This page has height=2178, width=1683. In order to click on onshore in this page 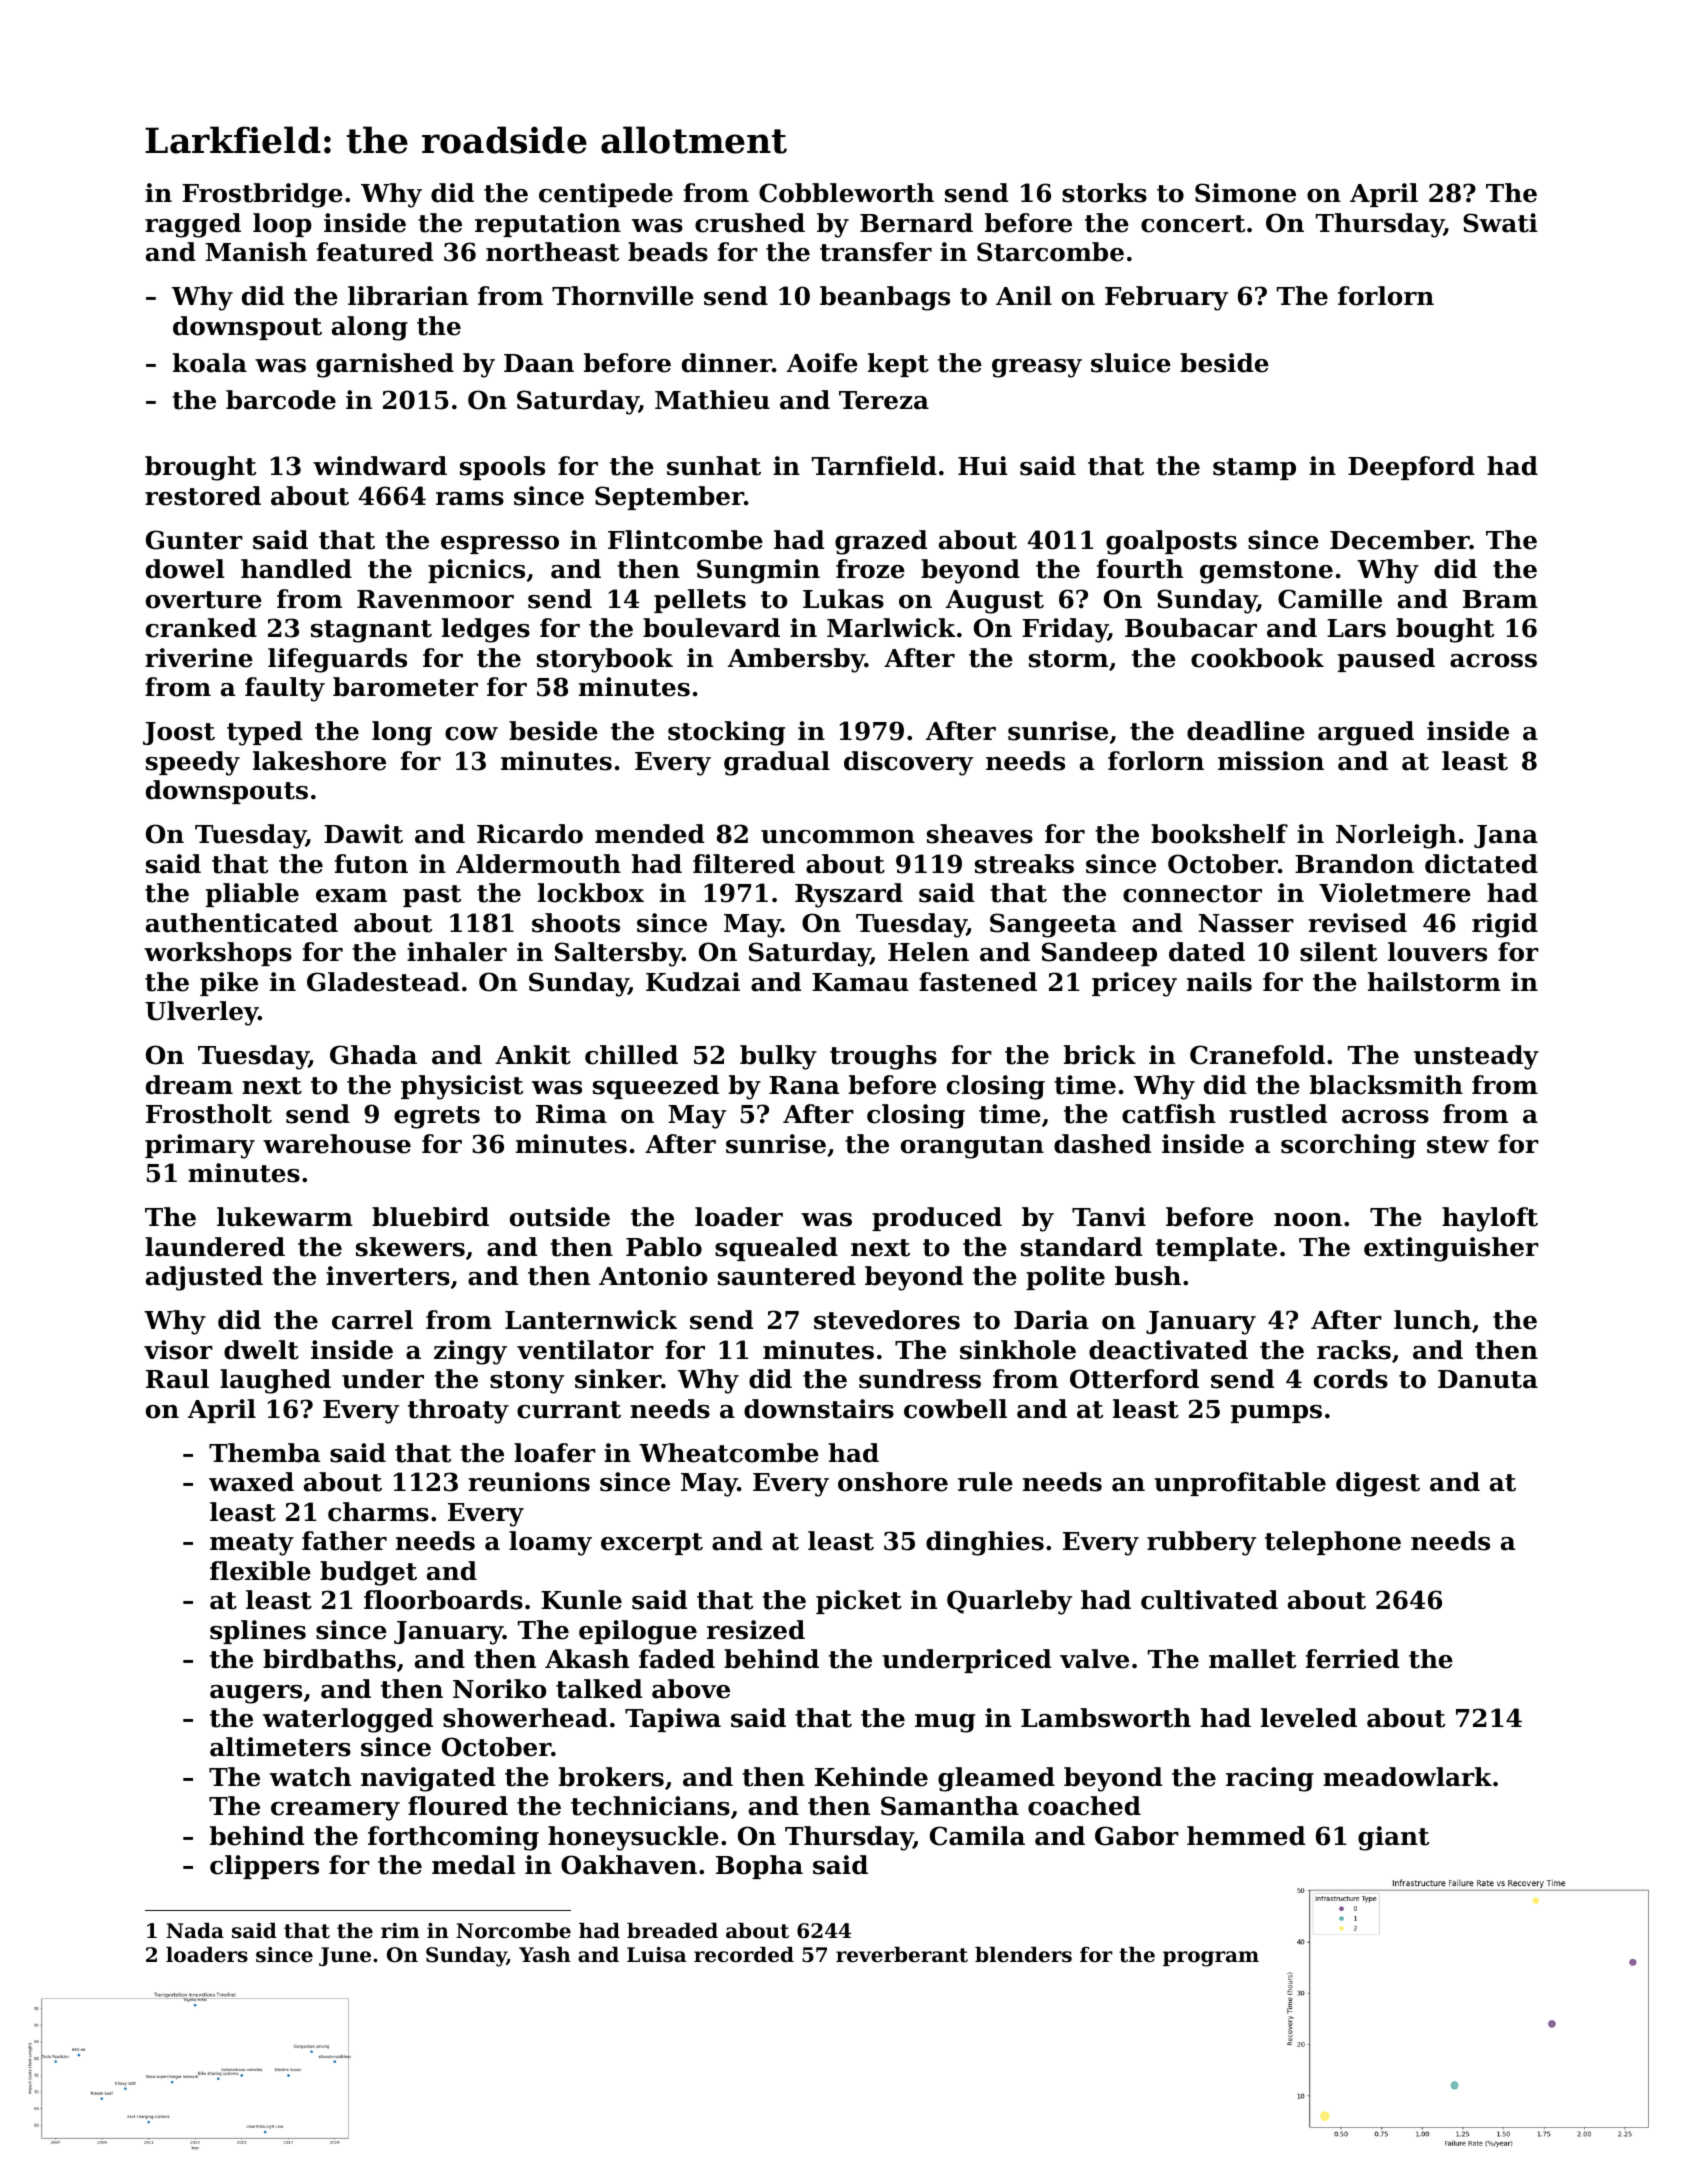, I will do `click(893, 1482)`.
